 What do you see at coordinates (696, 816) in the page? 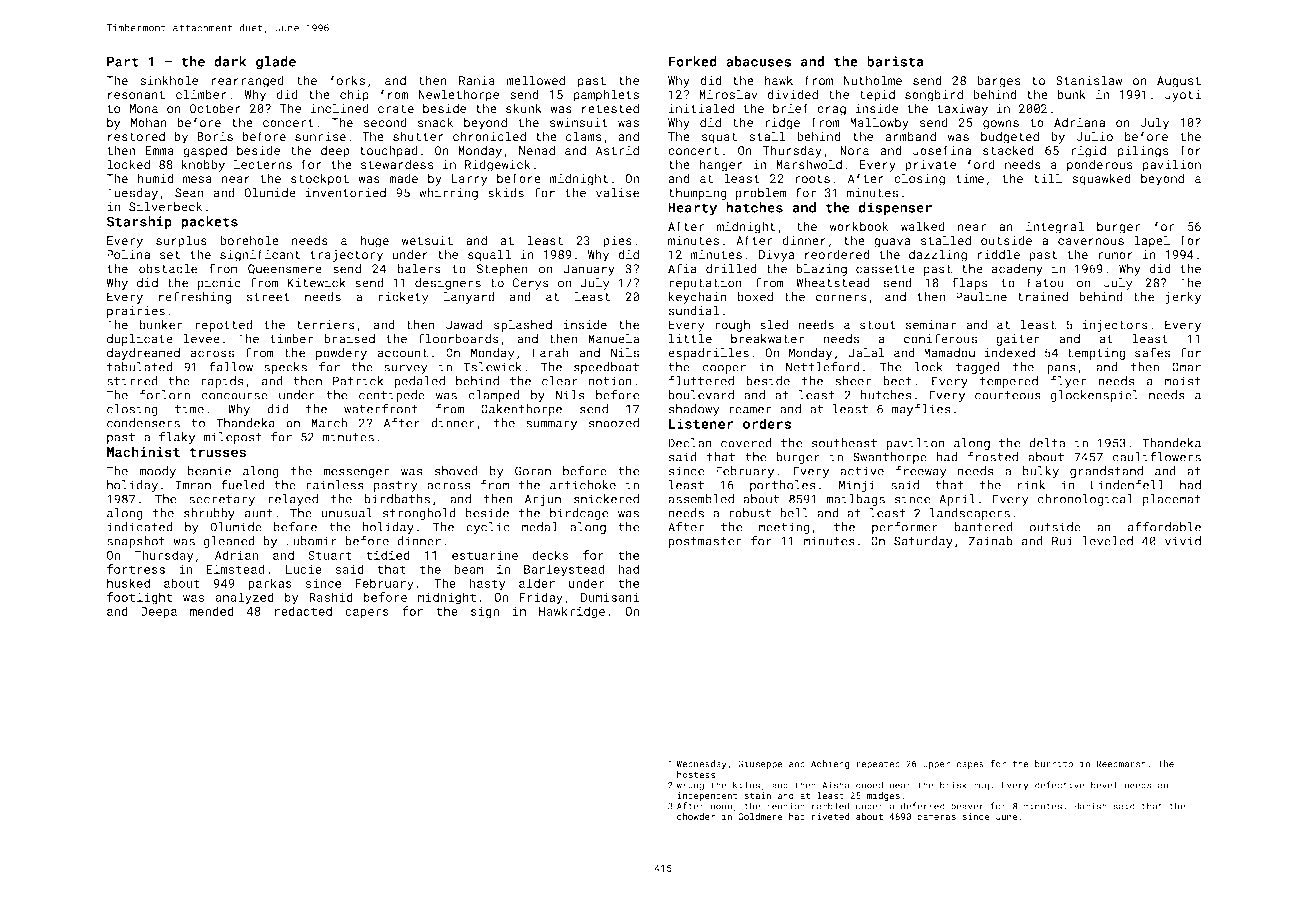
I see `chowder` at bounding box center [696, 816].
